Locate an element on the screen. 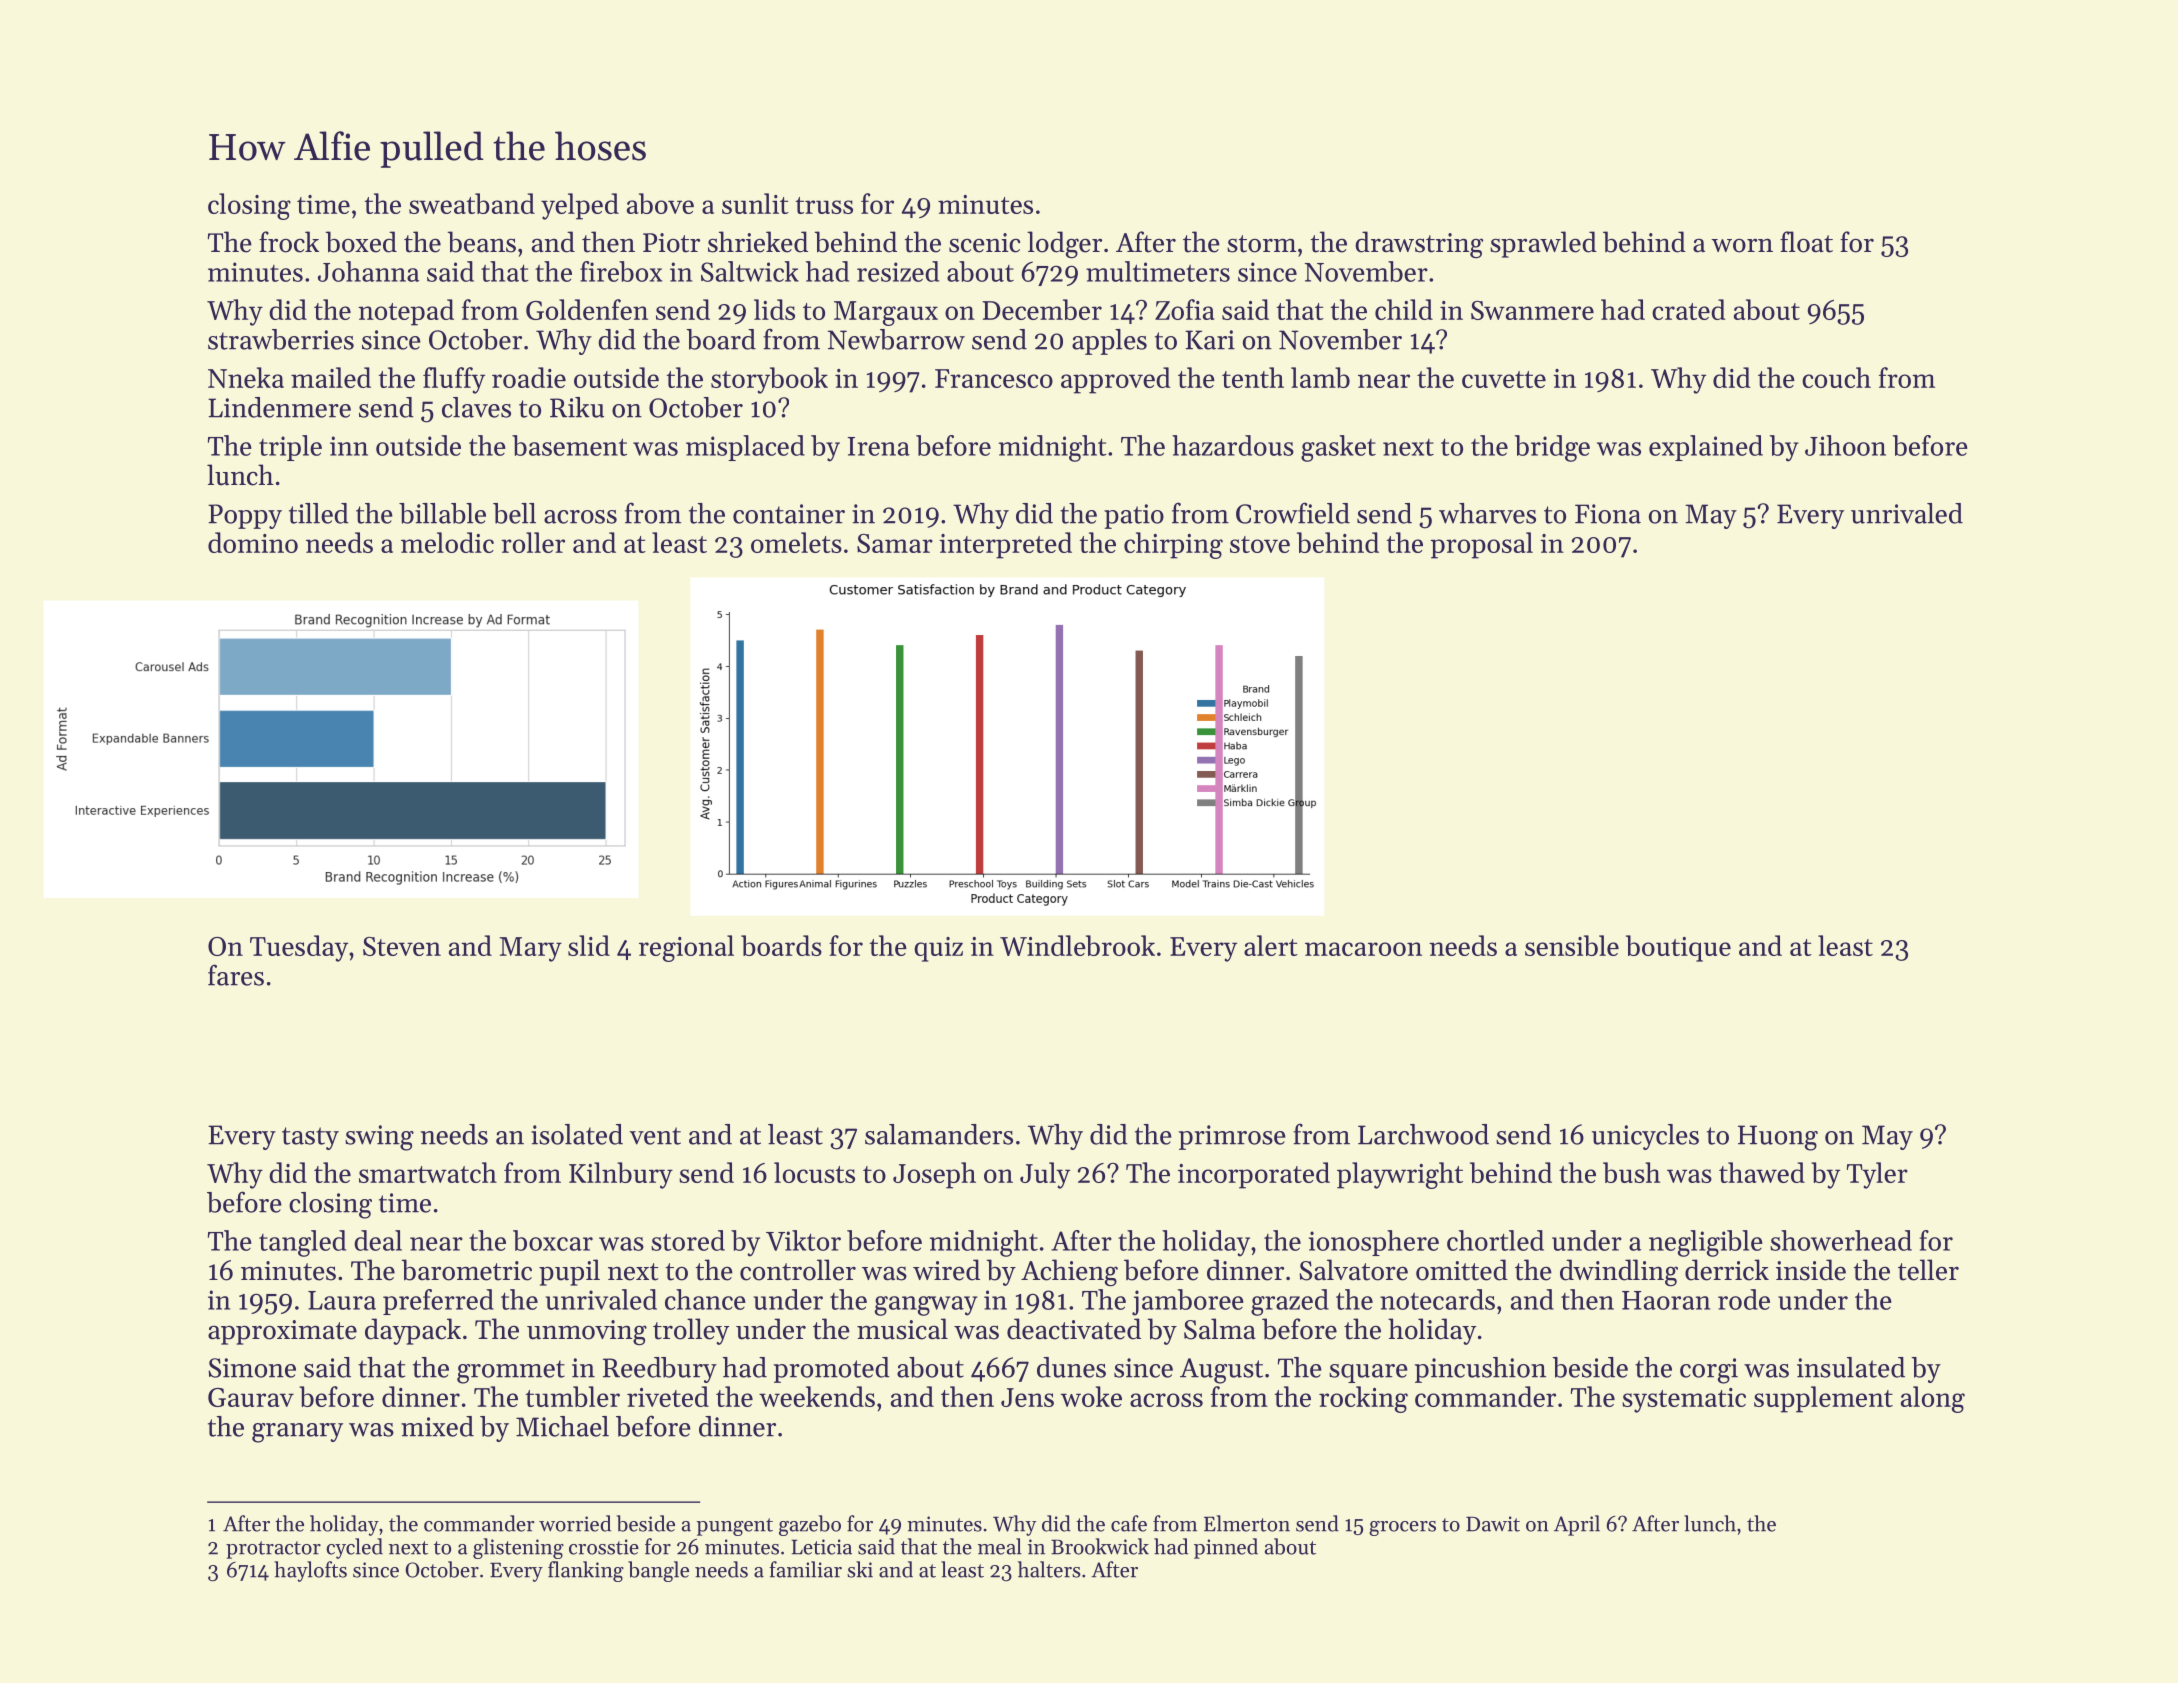 This screenshot has height=1683, width=2178. Crowfield is located at coordinates (1293, 513).
